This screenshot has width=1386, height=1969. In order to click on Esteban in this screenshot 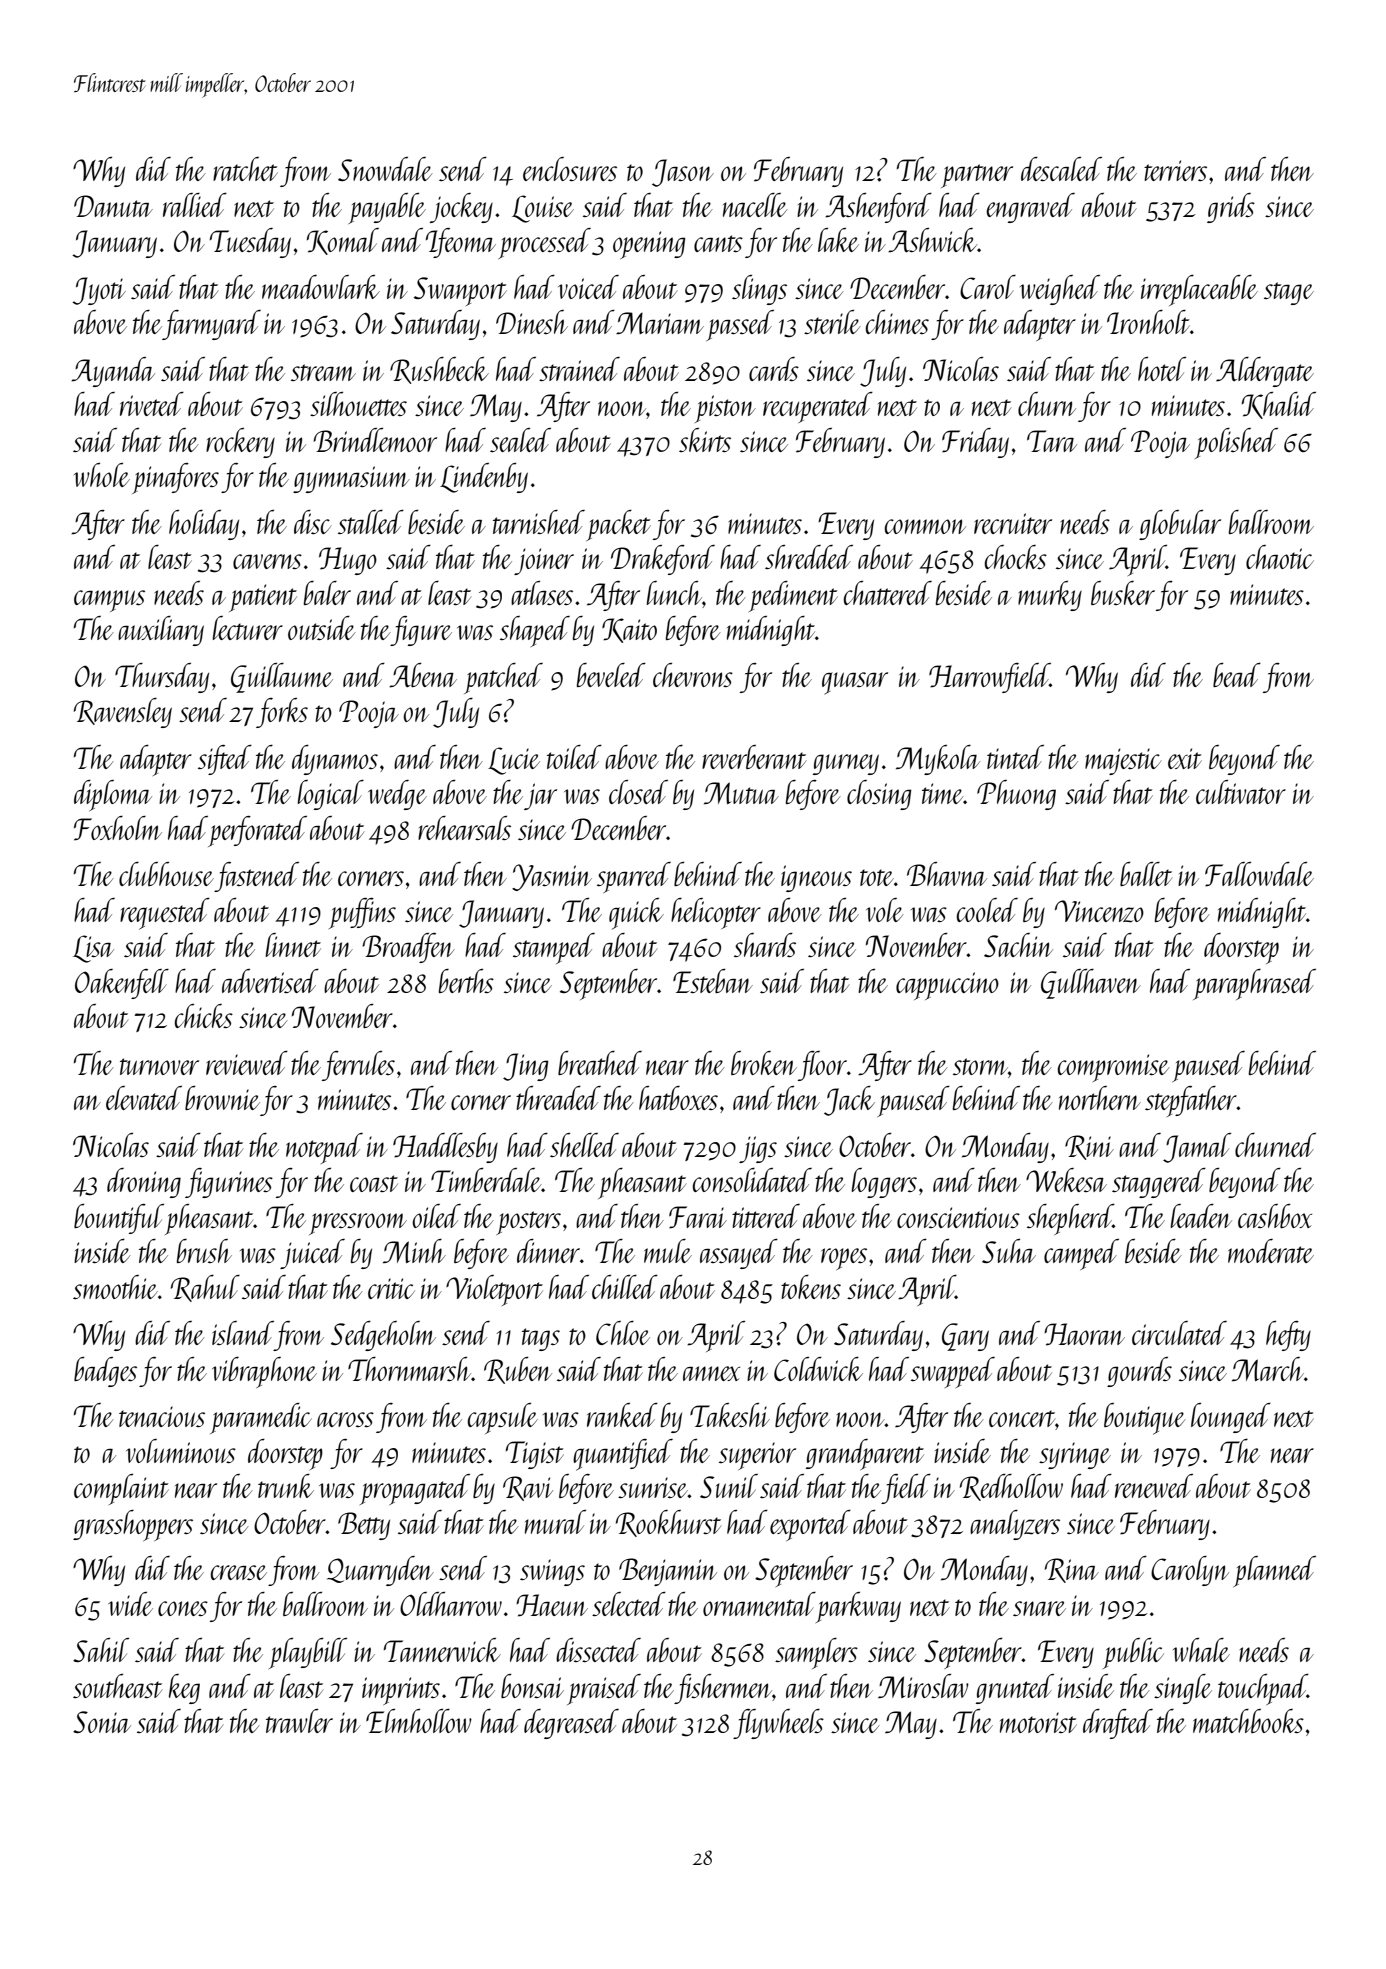, I will do `click(713, 981)`.
